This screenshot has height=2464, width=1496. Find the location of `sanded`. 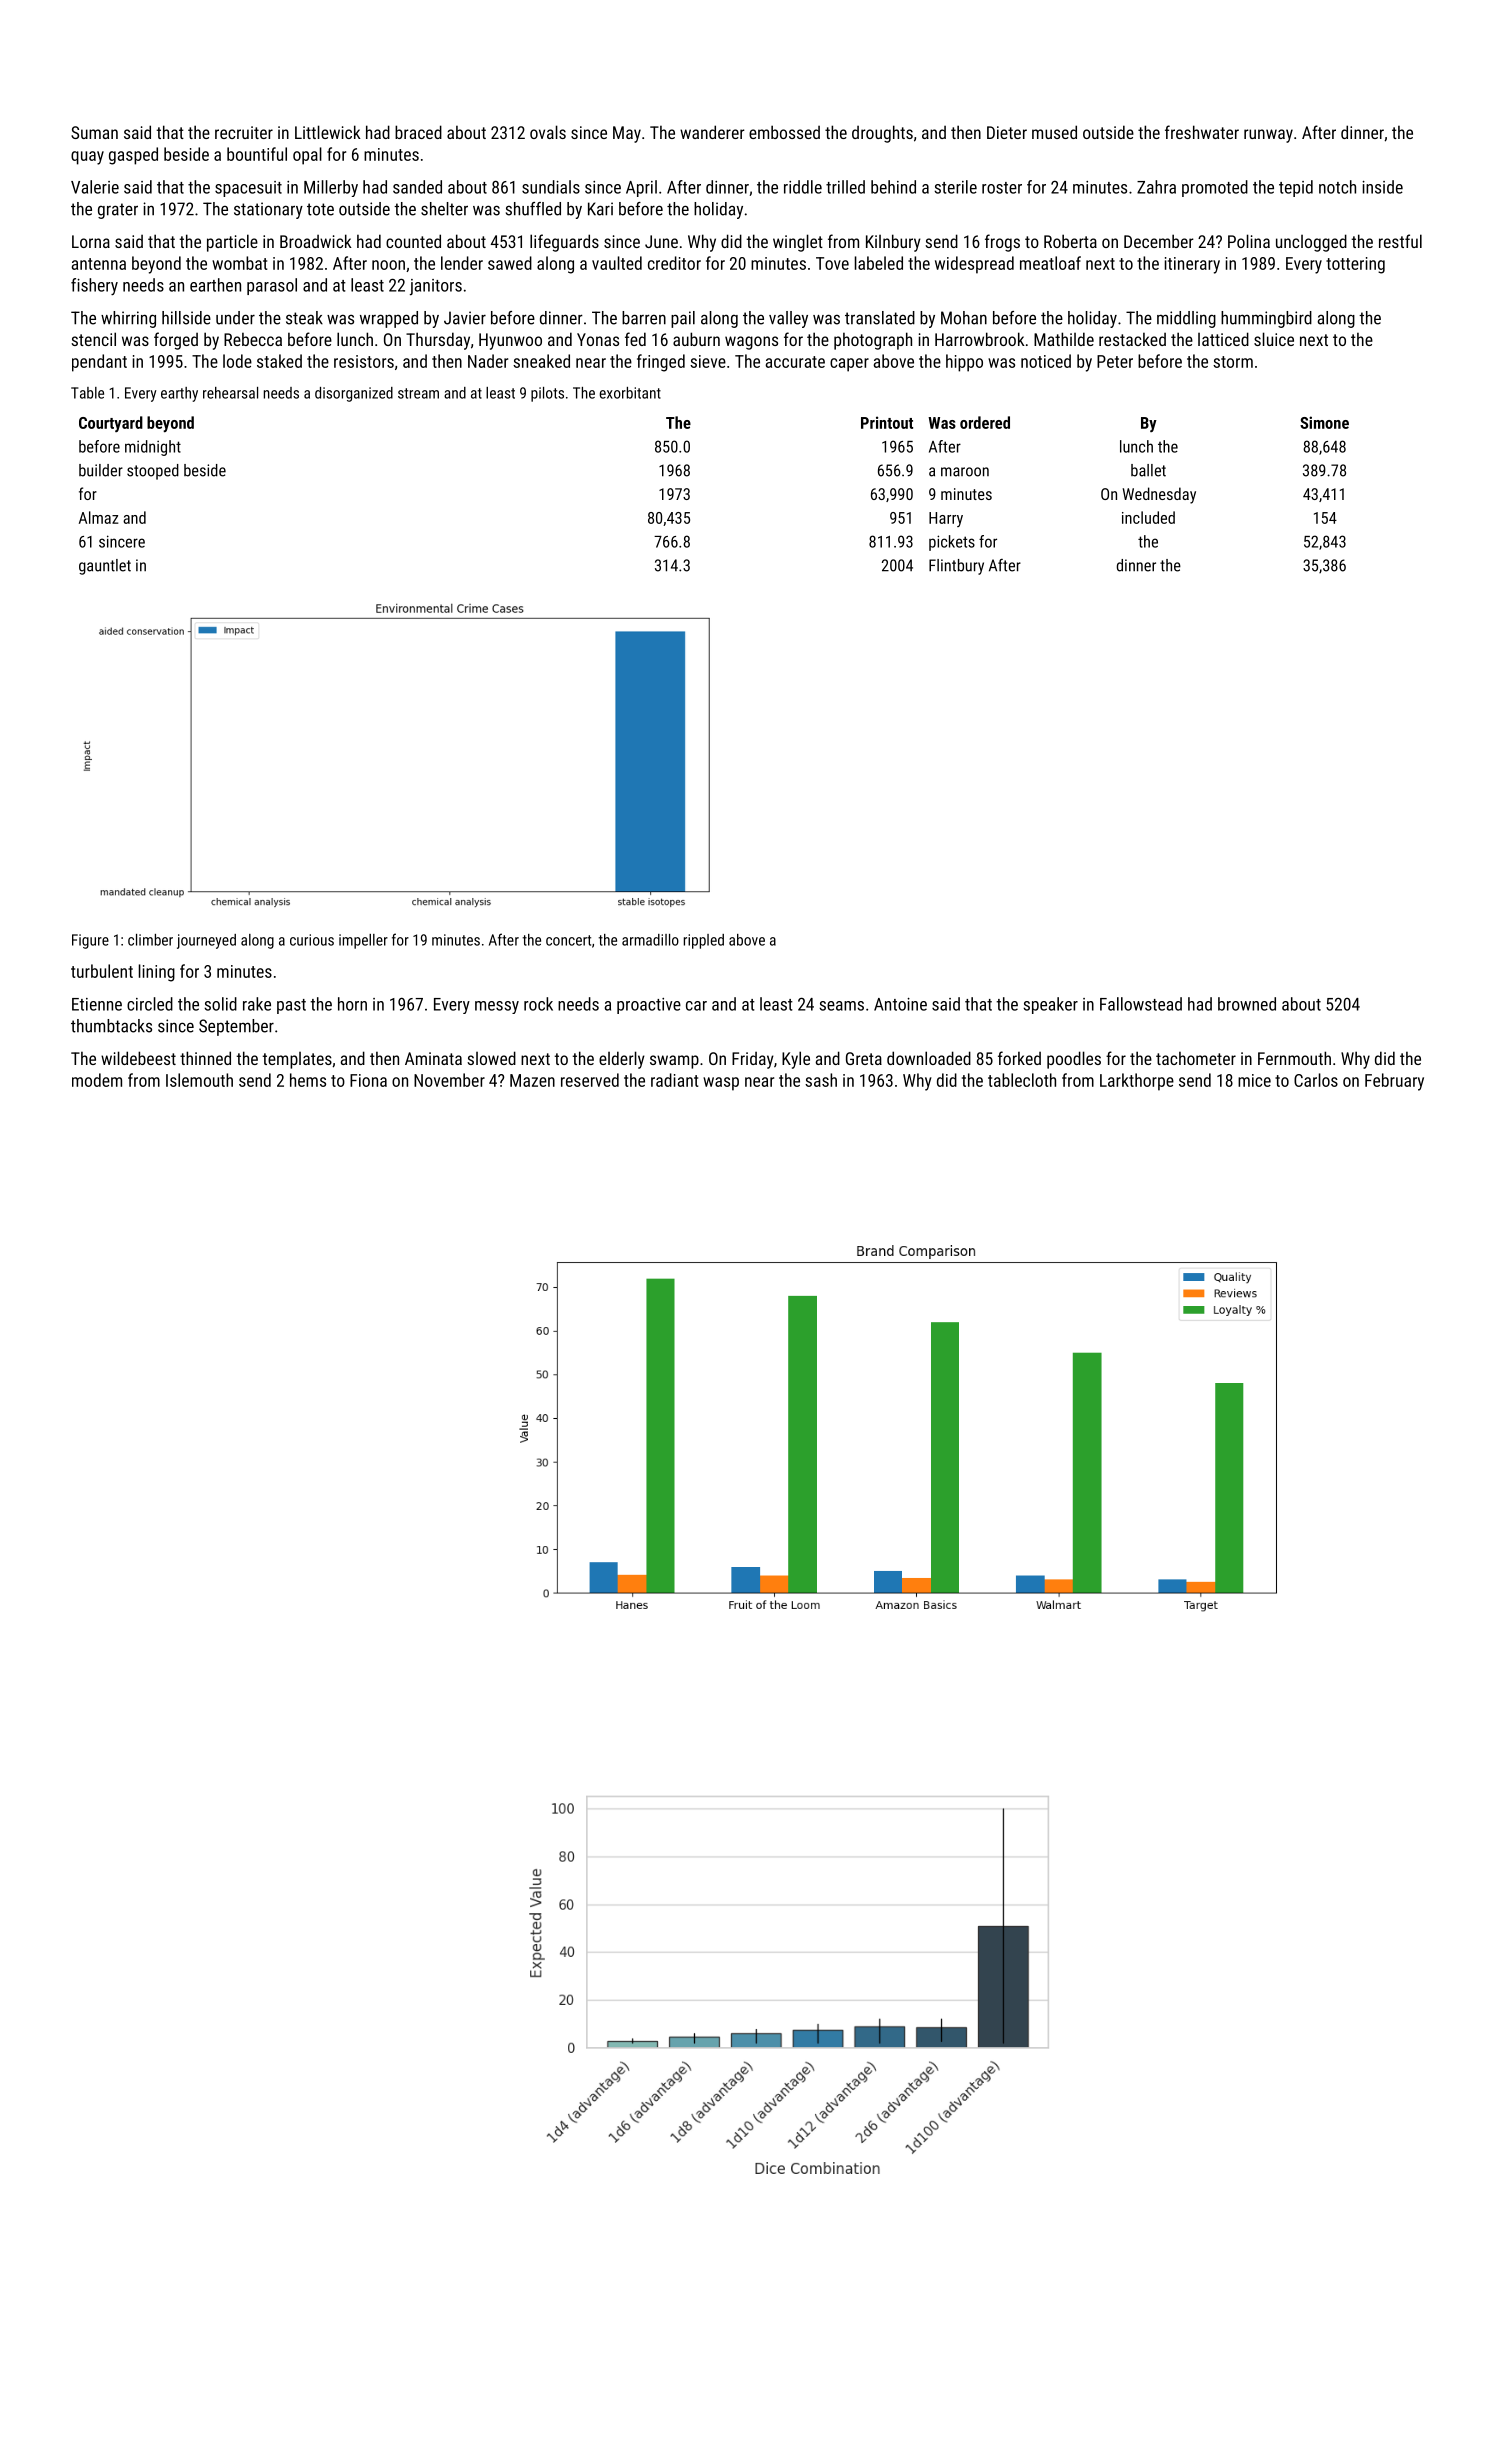

sanded is located at coordinates (417, 187).
